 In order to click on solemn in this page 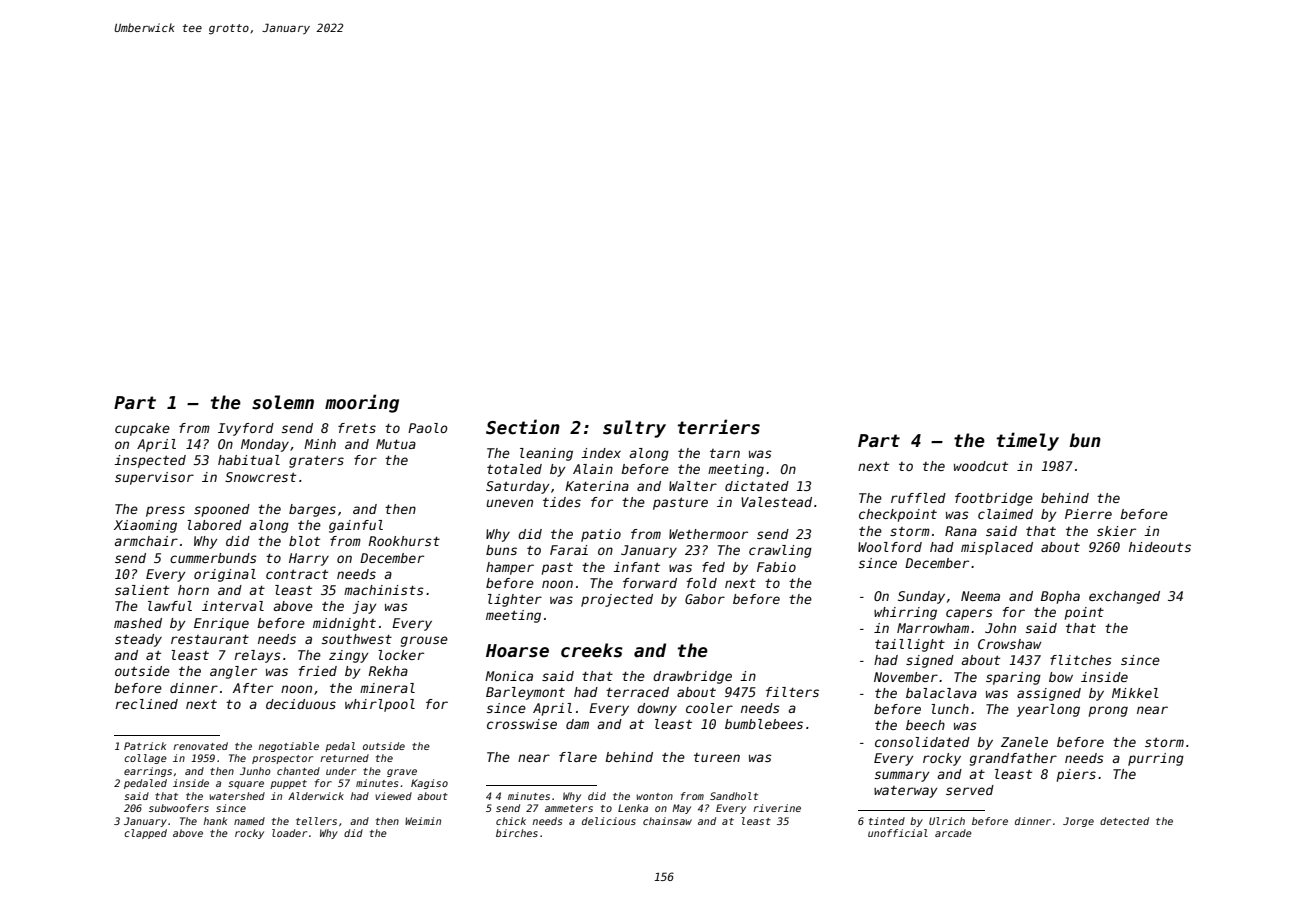, I will do `click(283, 402)`.
